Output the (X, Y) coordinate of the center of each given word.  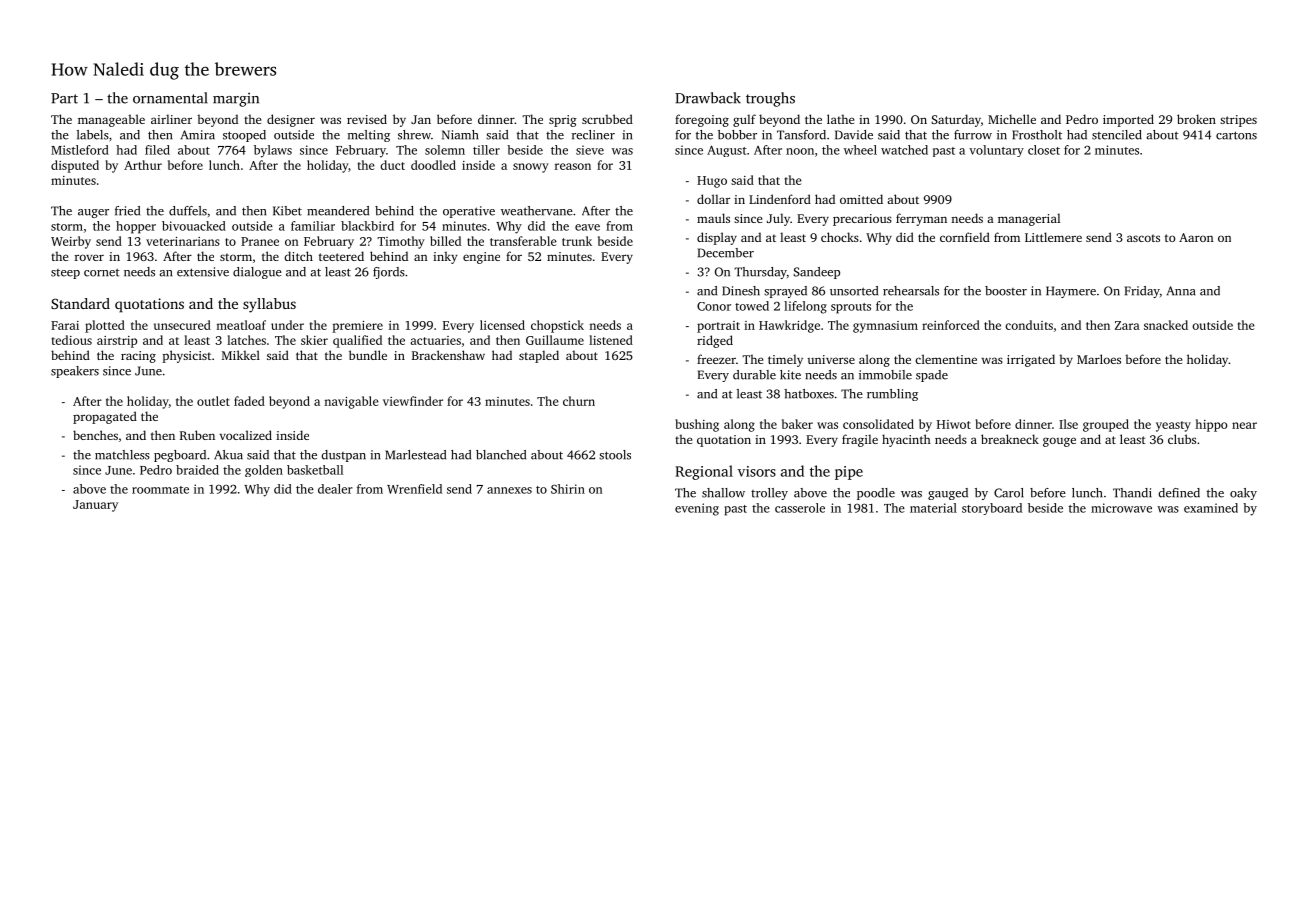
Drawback (708, 98)
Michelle (1012, 119)
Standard (80, 303)
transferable (523, 241)
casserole (800, 508)
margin (236, 100)
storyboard (992, 509)
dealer (335, 489)
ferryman (921, 219)
